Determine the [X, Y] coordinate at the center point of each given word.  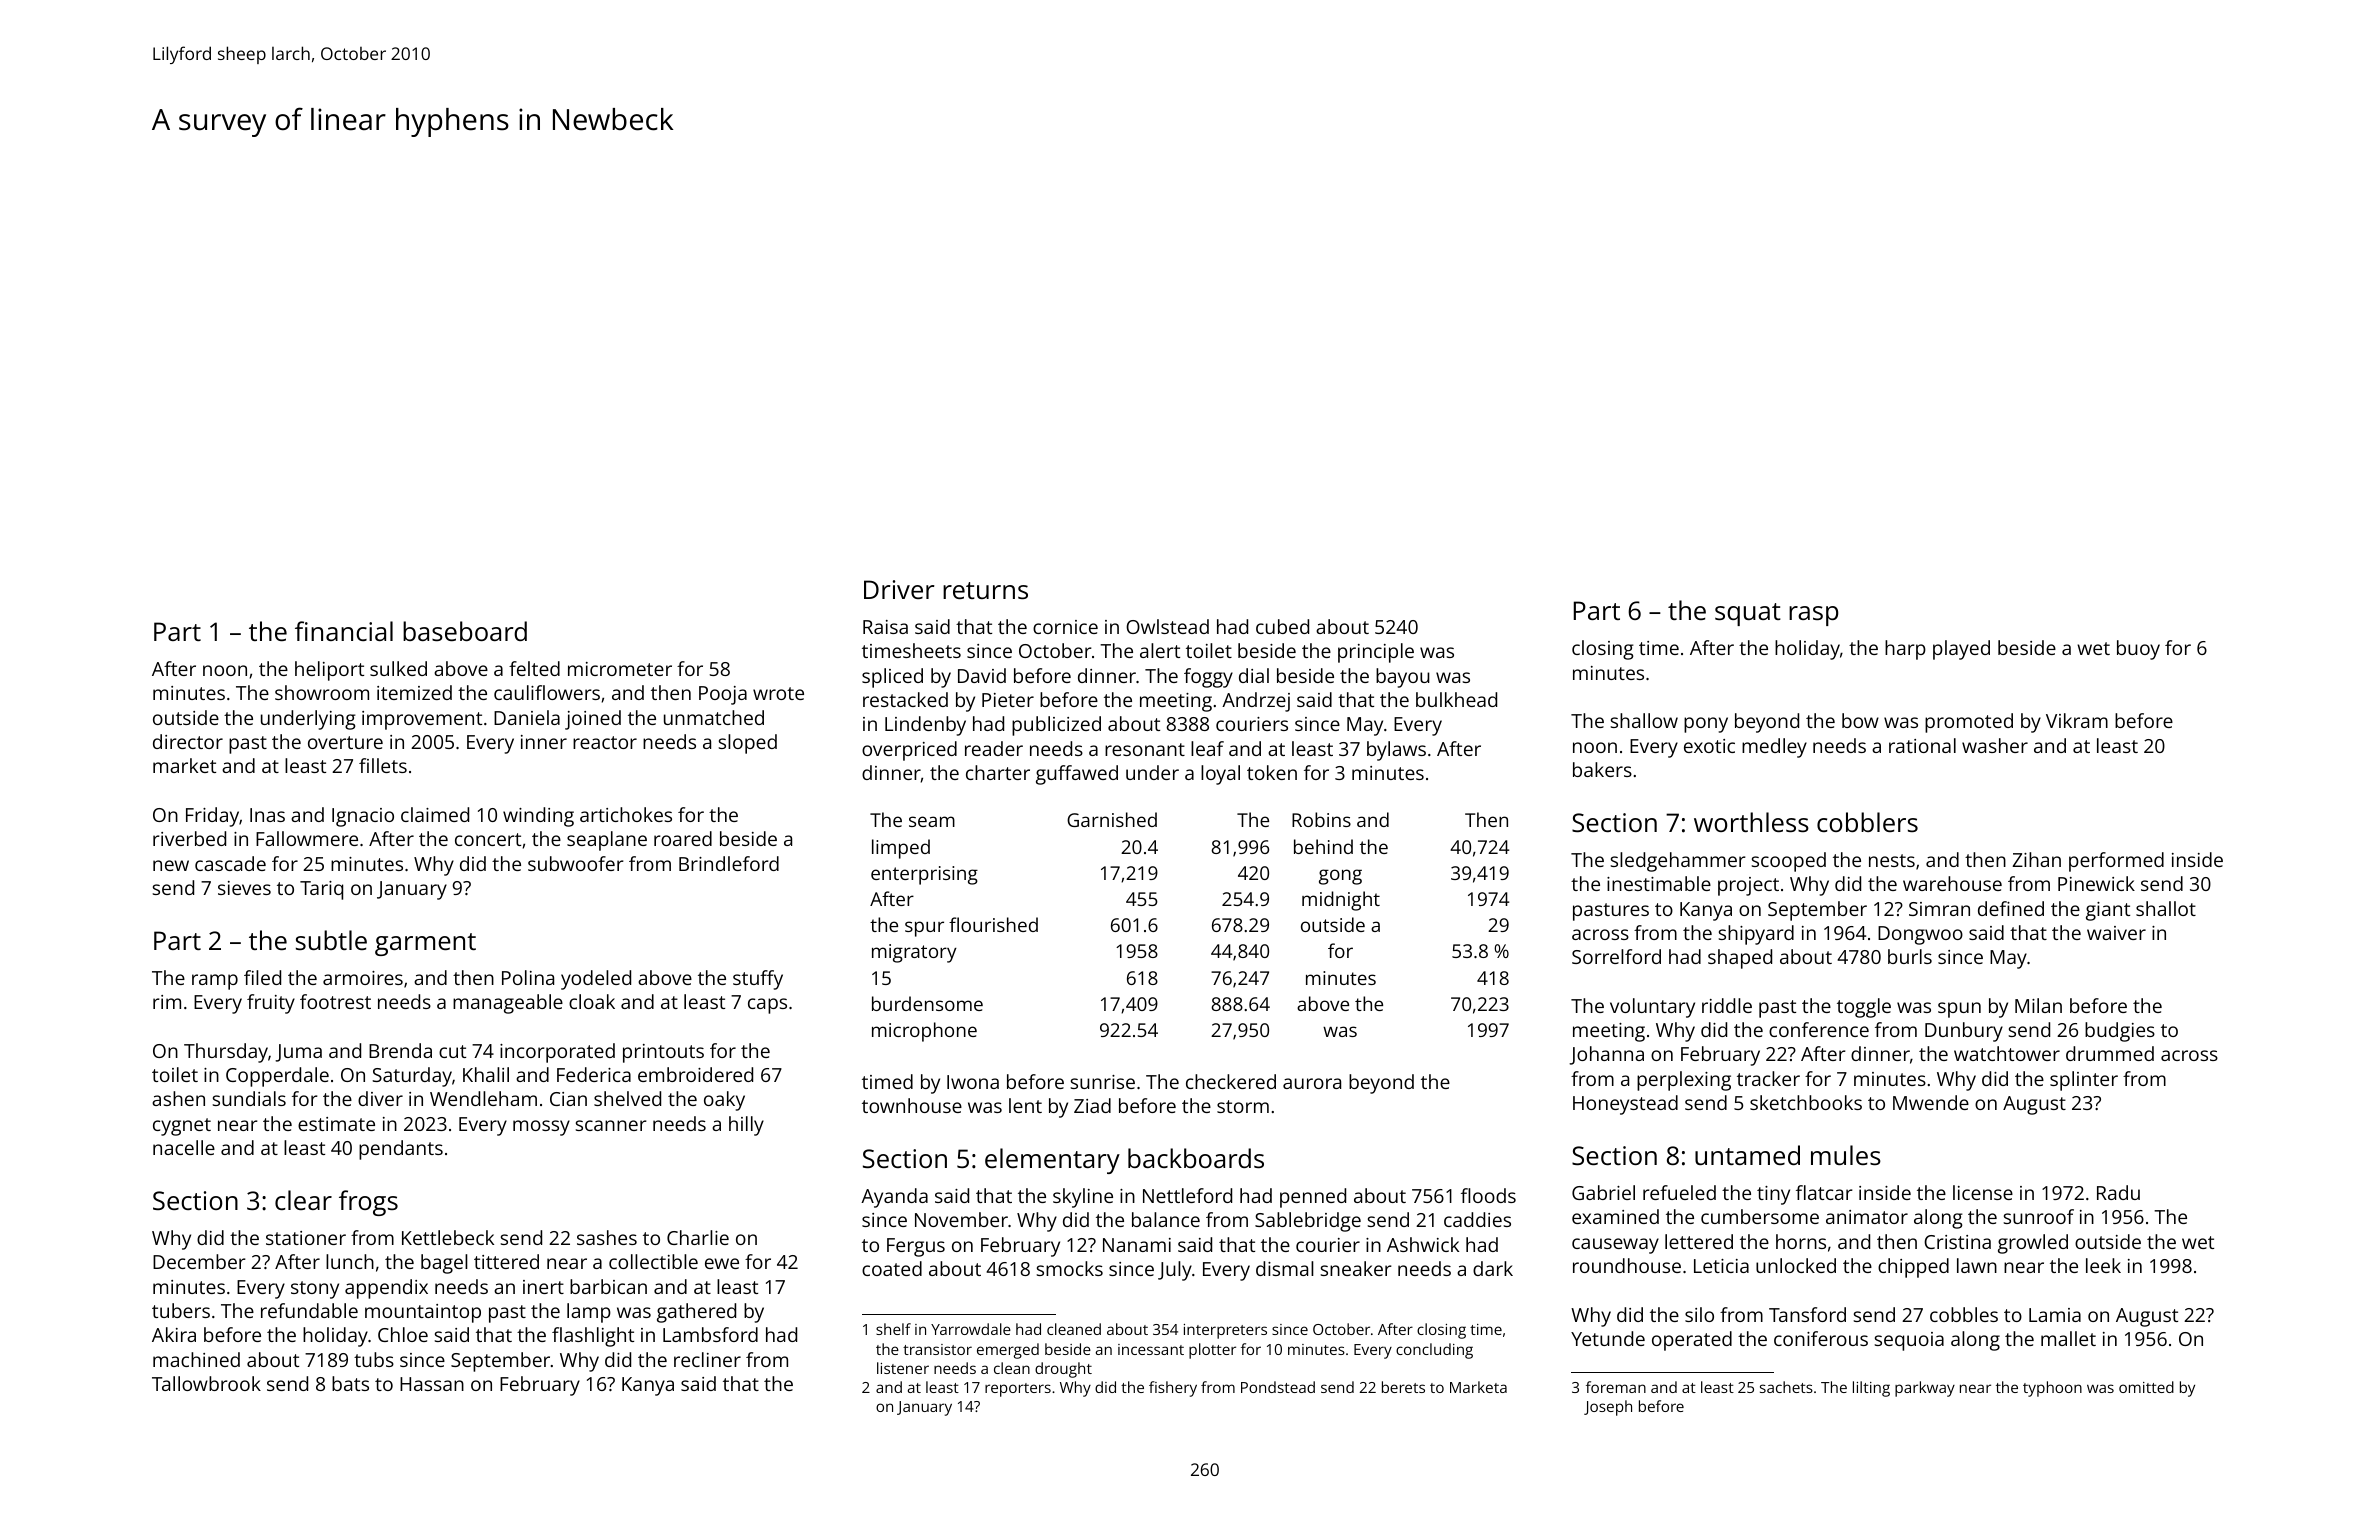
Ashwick [1423, 1244]
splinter [2084, 1081]
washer [1995, 745]
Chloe [403, 1334]
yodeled [596, 980]
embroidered [695, 1074]
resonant [1145, 749]
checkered [1231, 1081]
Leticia [1721, 1266]
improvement [422, 720]
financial [344, 631]
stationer [306, 1238]
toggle [1864, 1008]
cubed [1282, 626]
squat [1748, 614]
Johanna [1606, 1055]
